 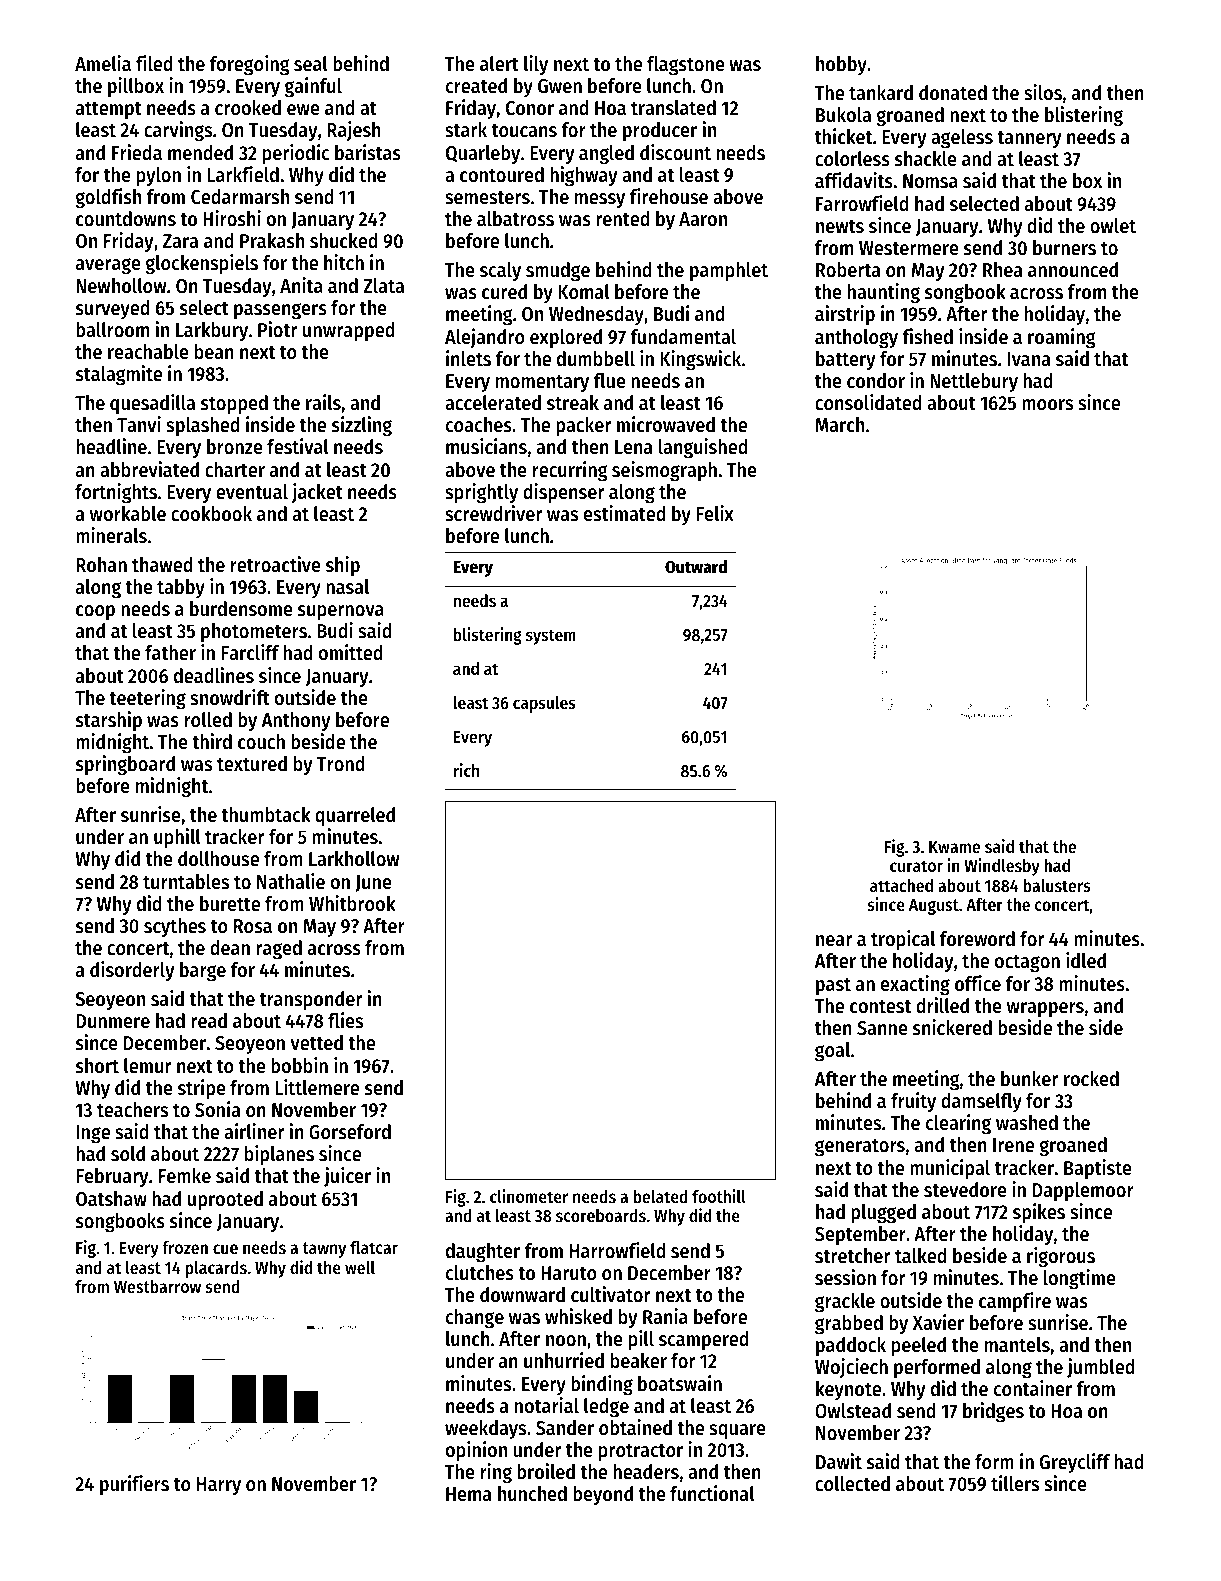 What do you see at coordinates (660, 1196) in the document?
I see `belated` at bounding box center [660, 1196].
